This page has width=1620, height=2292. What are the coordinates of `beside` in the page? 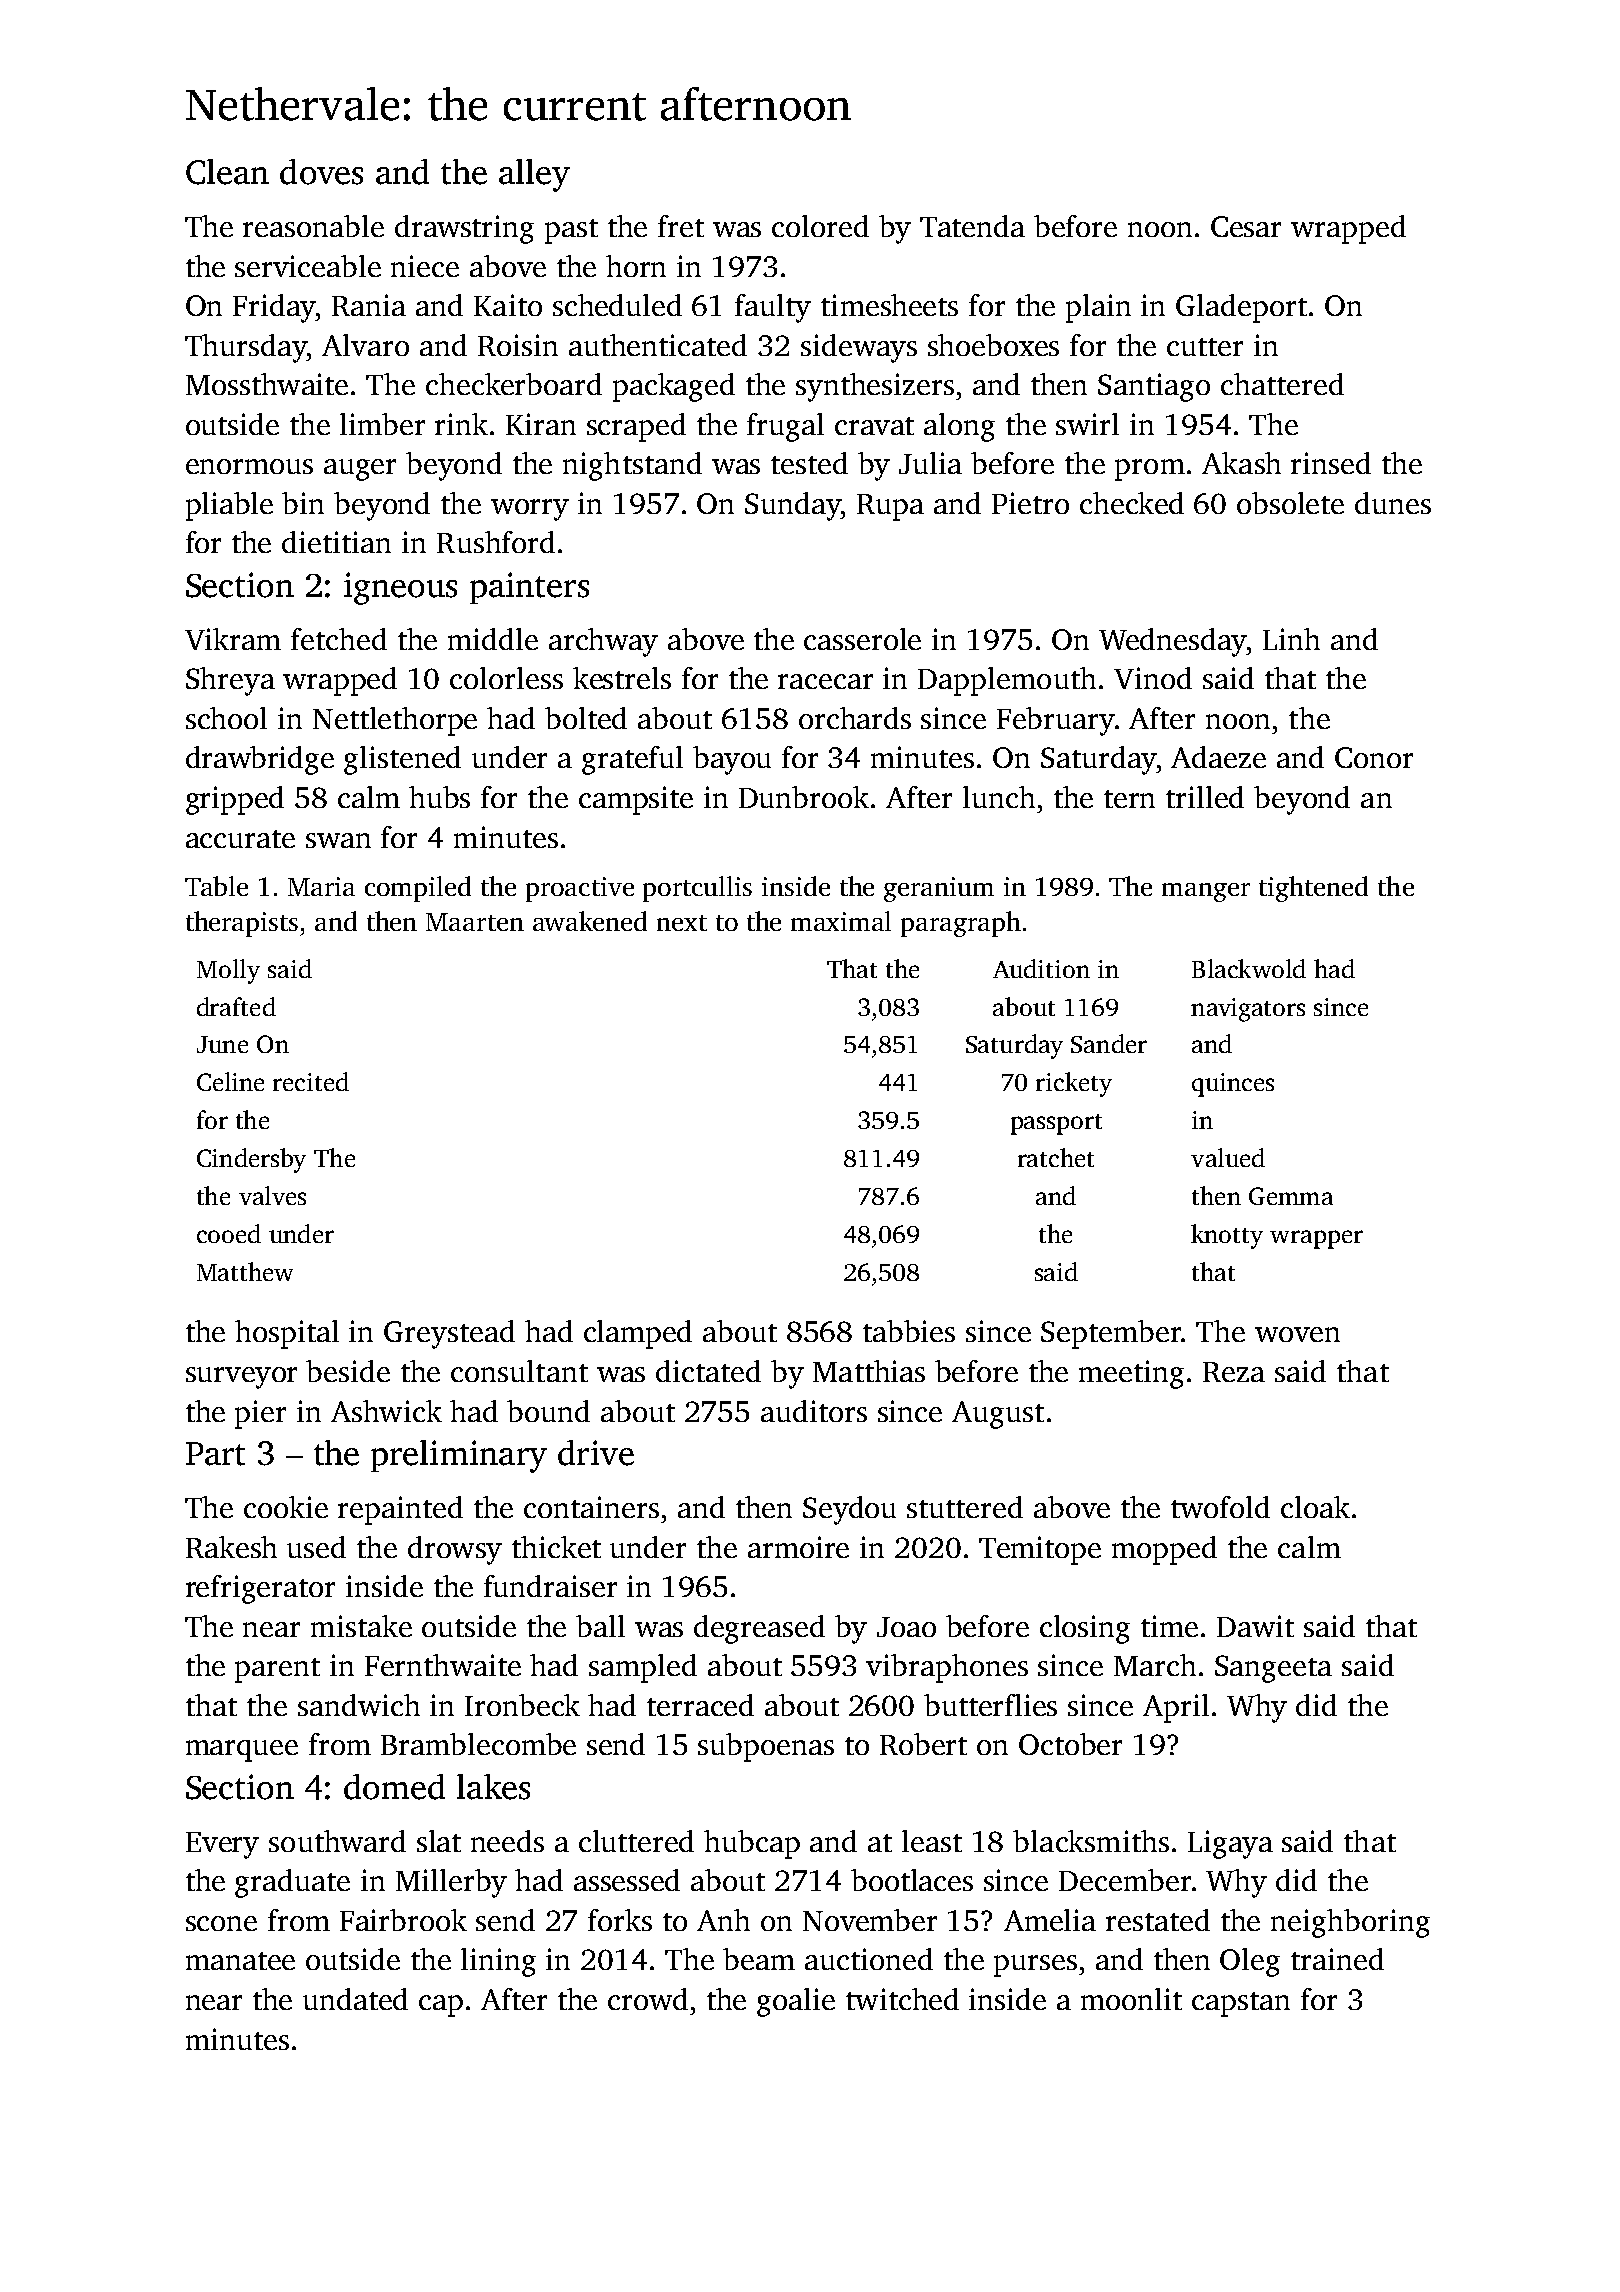 It's located at (348, 1371).
